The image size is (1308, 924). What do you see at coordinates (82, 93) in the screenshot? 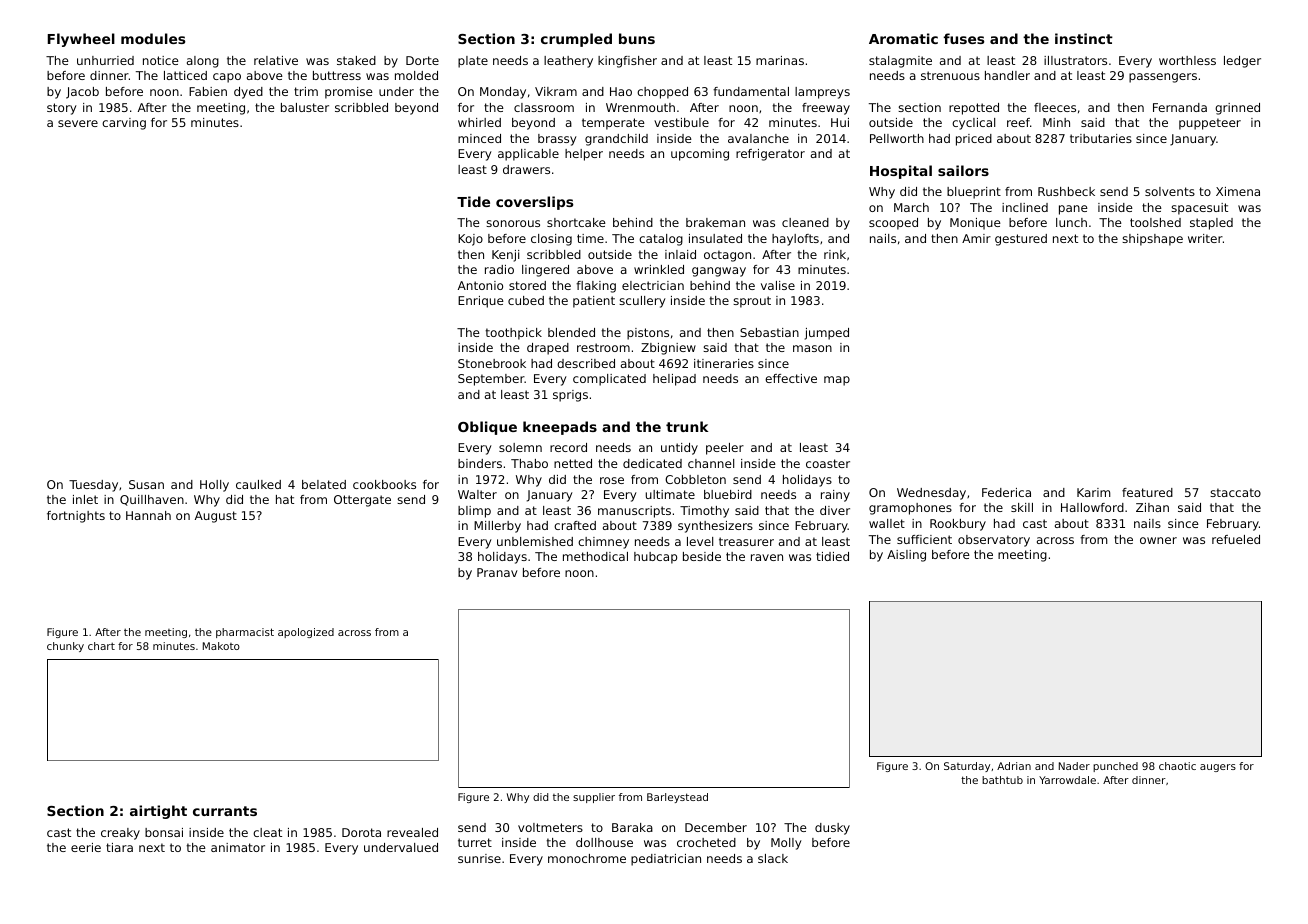
I see `Jacob` at bounding box center [82, 93].
